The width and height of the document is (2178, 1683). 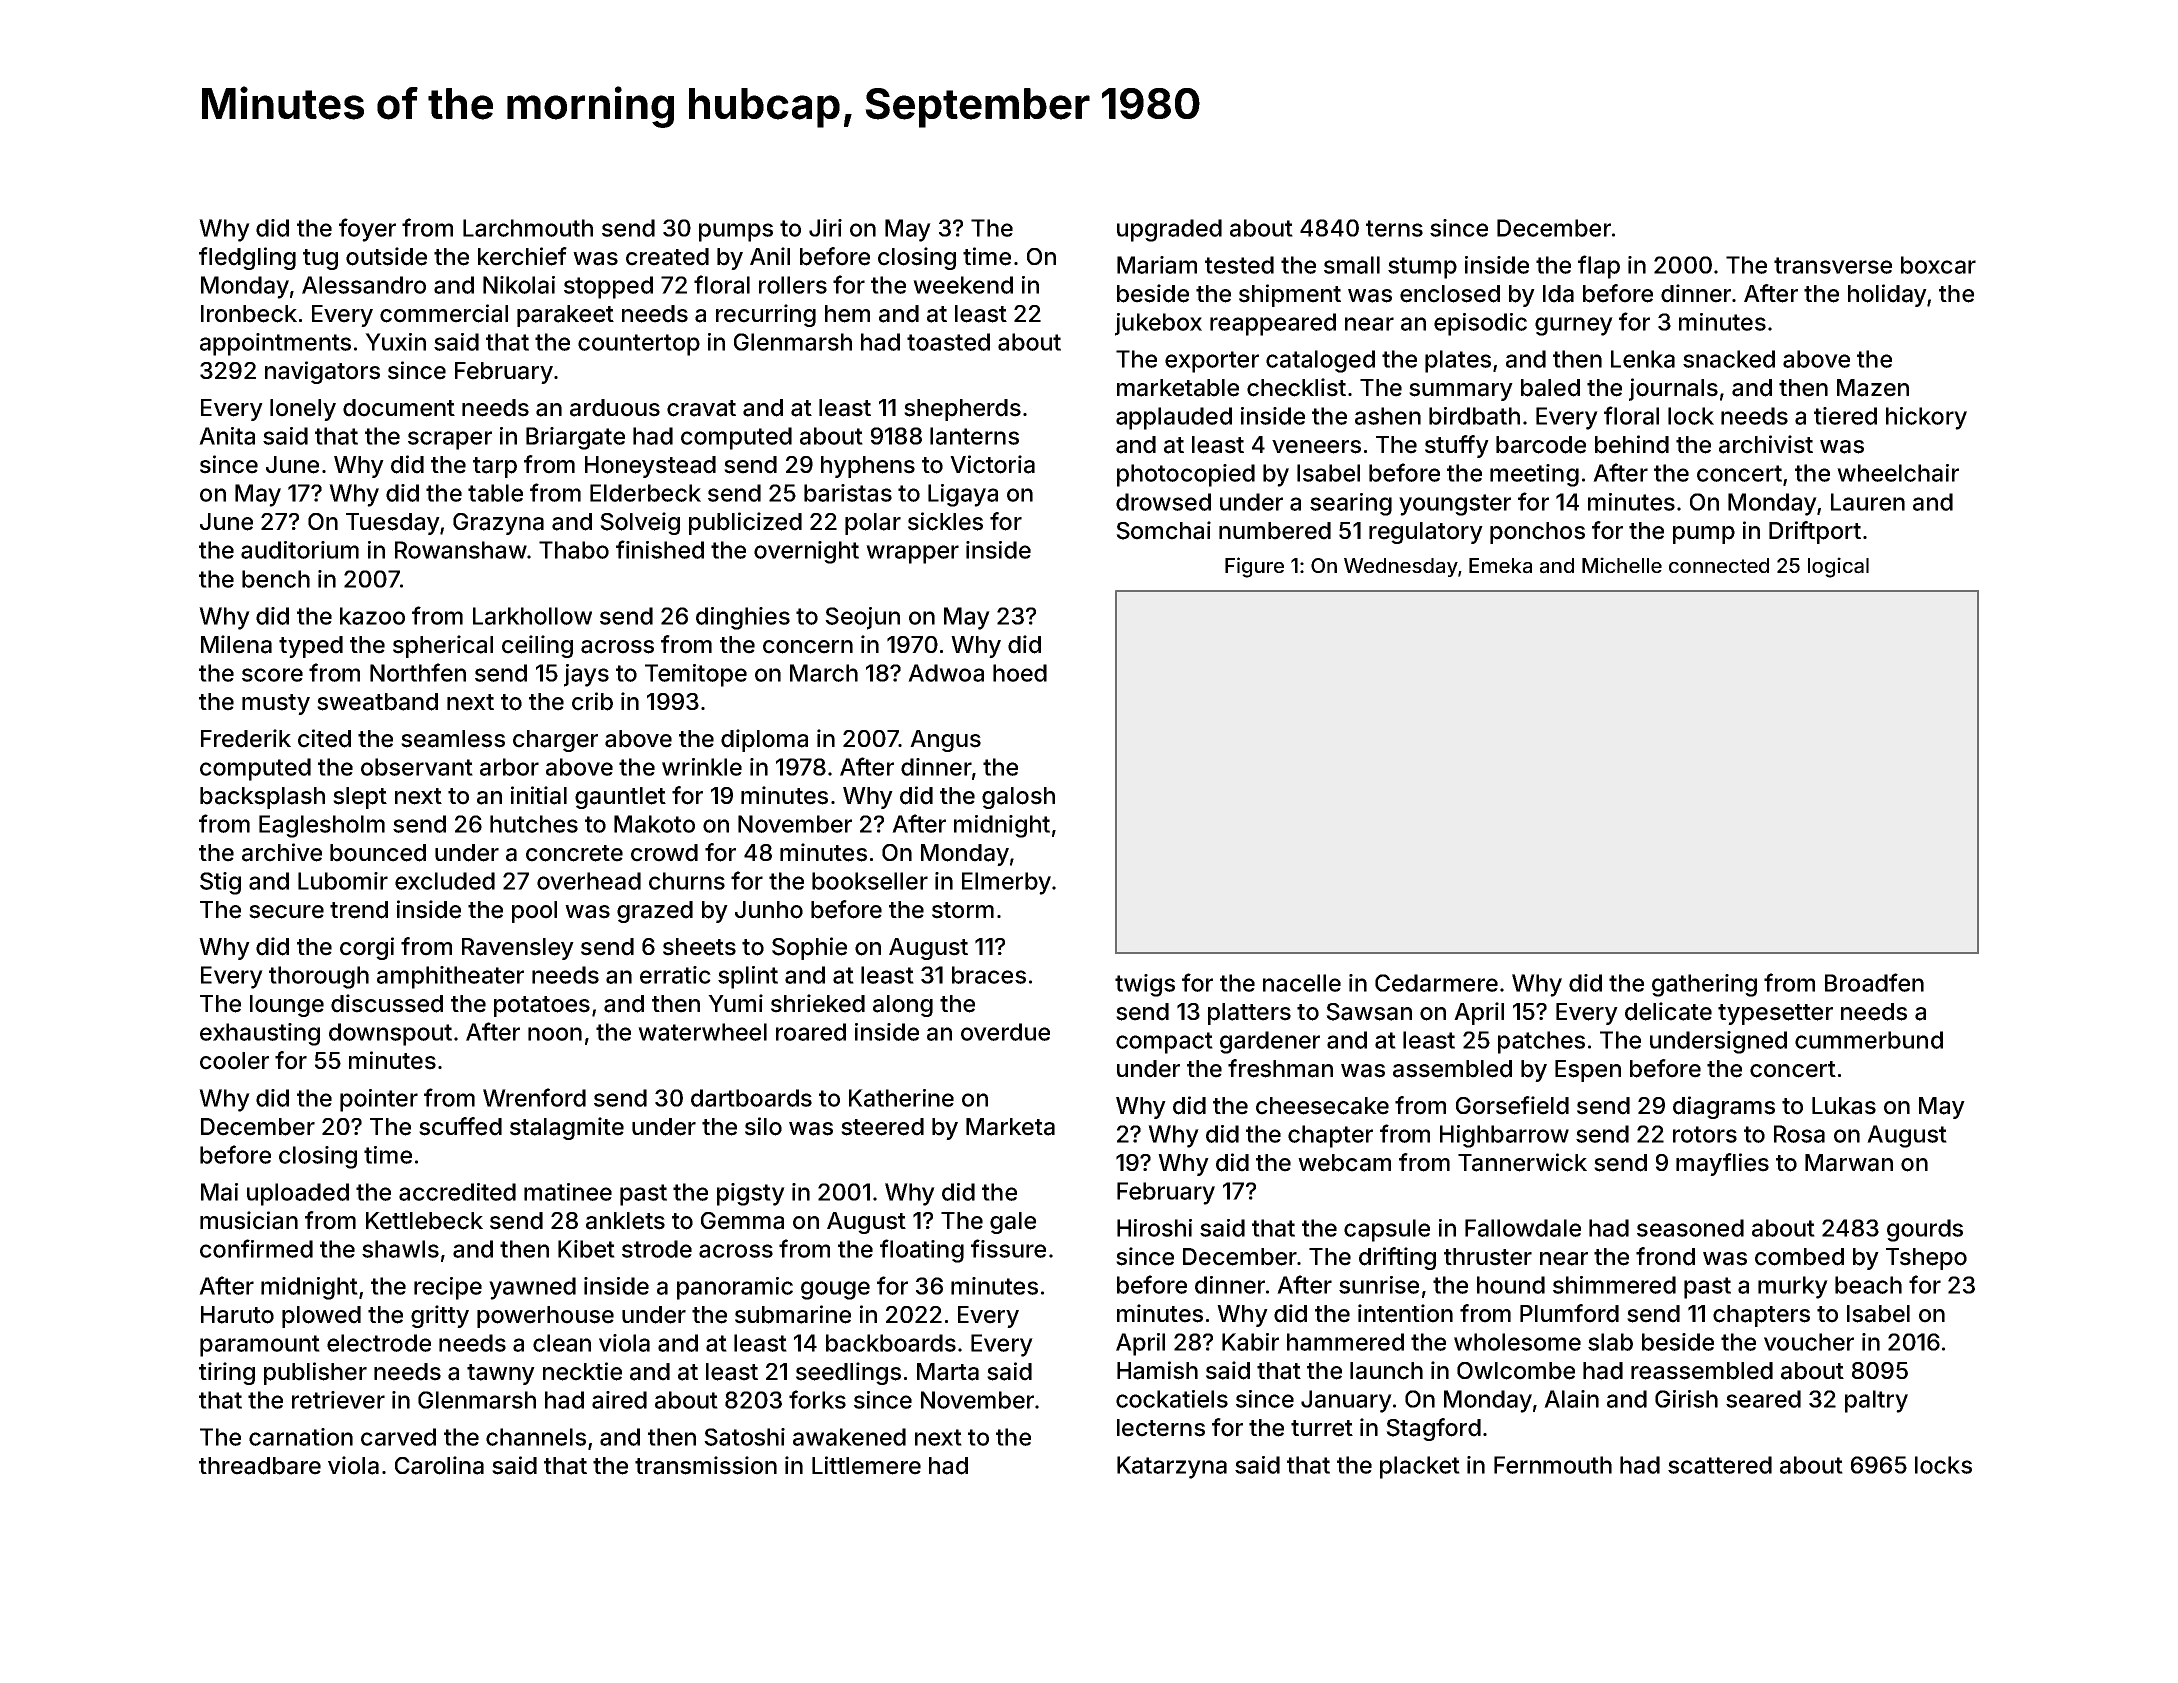 I want to click on backboards, so click(x=891, y=1343).
